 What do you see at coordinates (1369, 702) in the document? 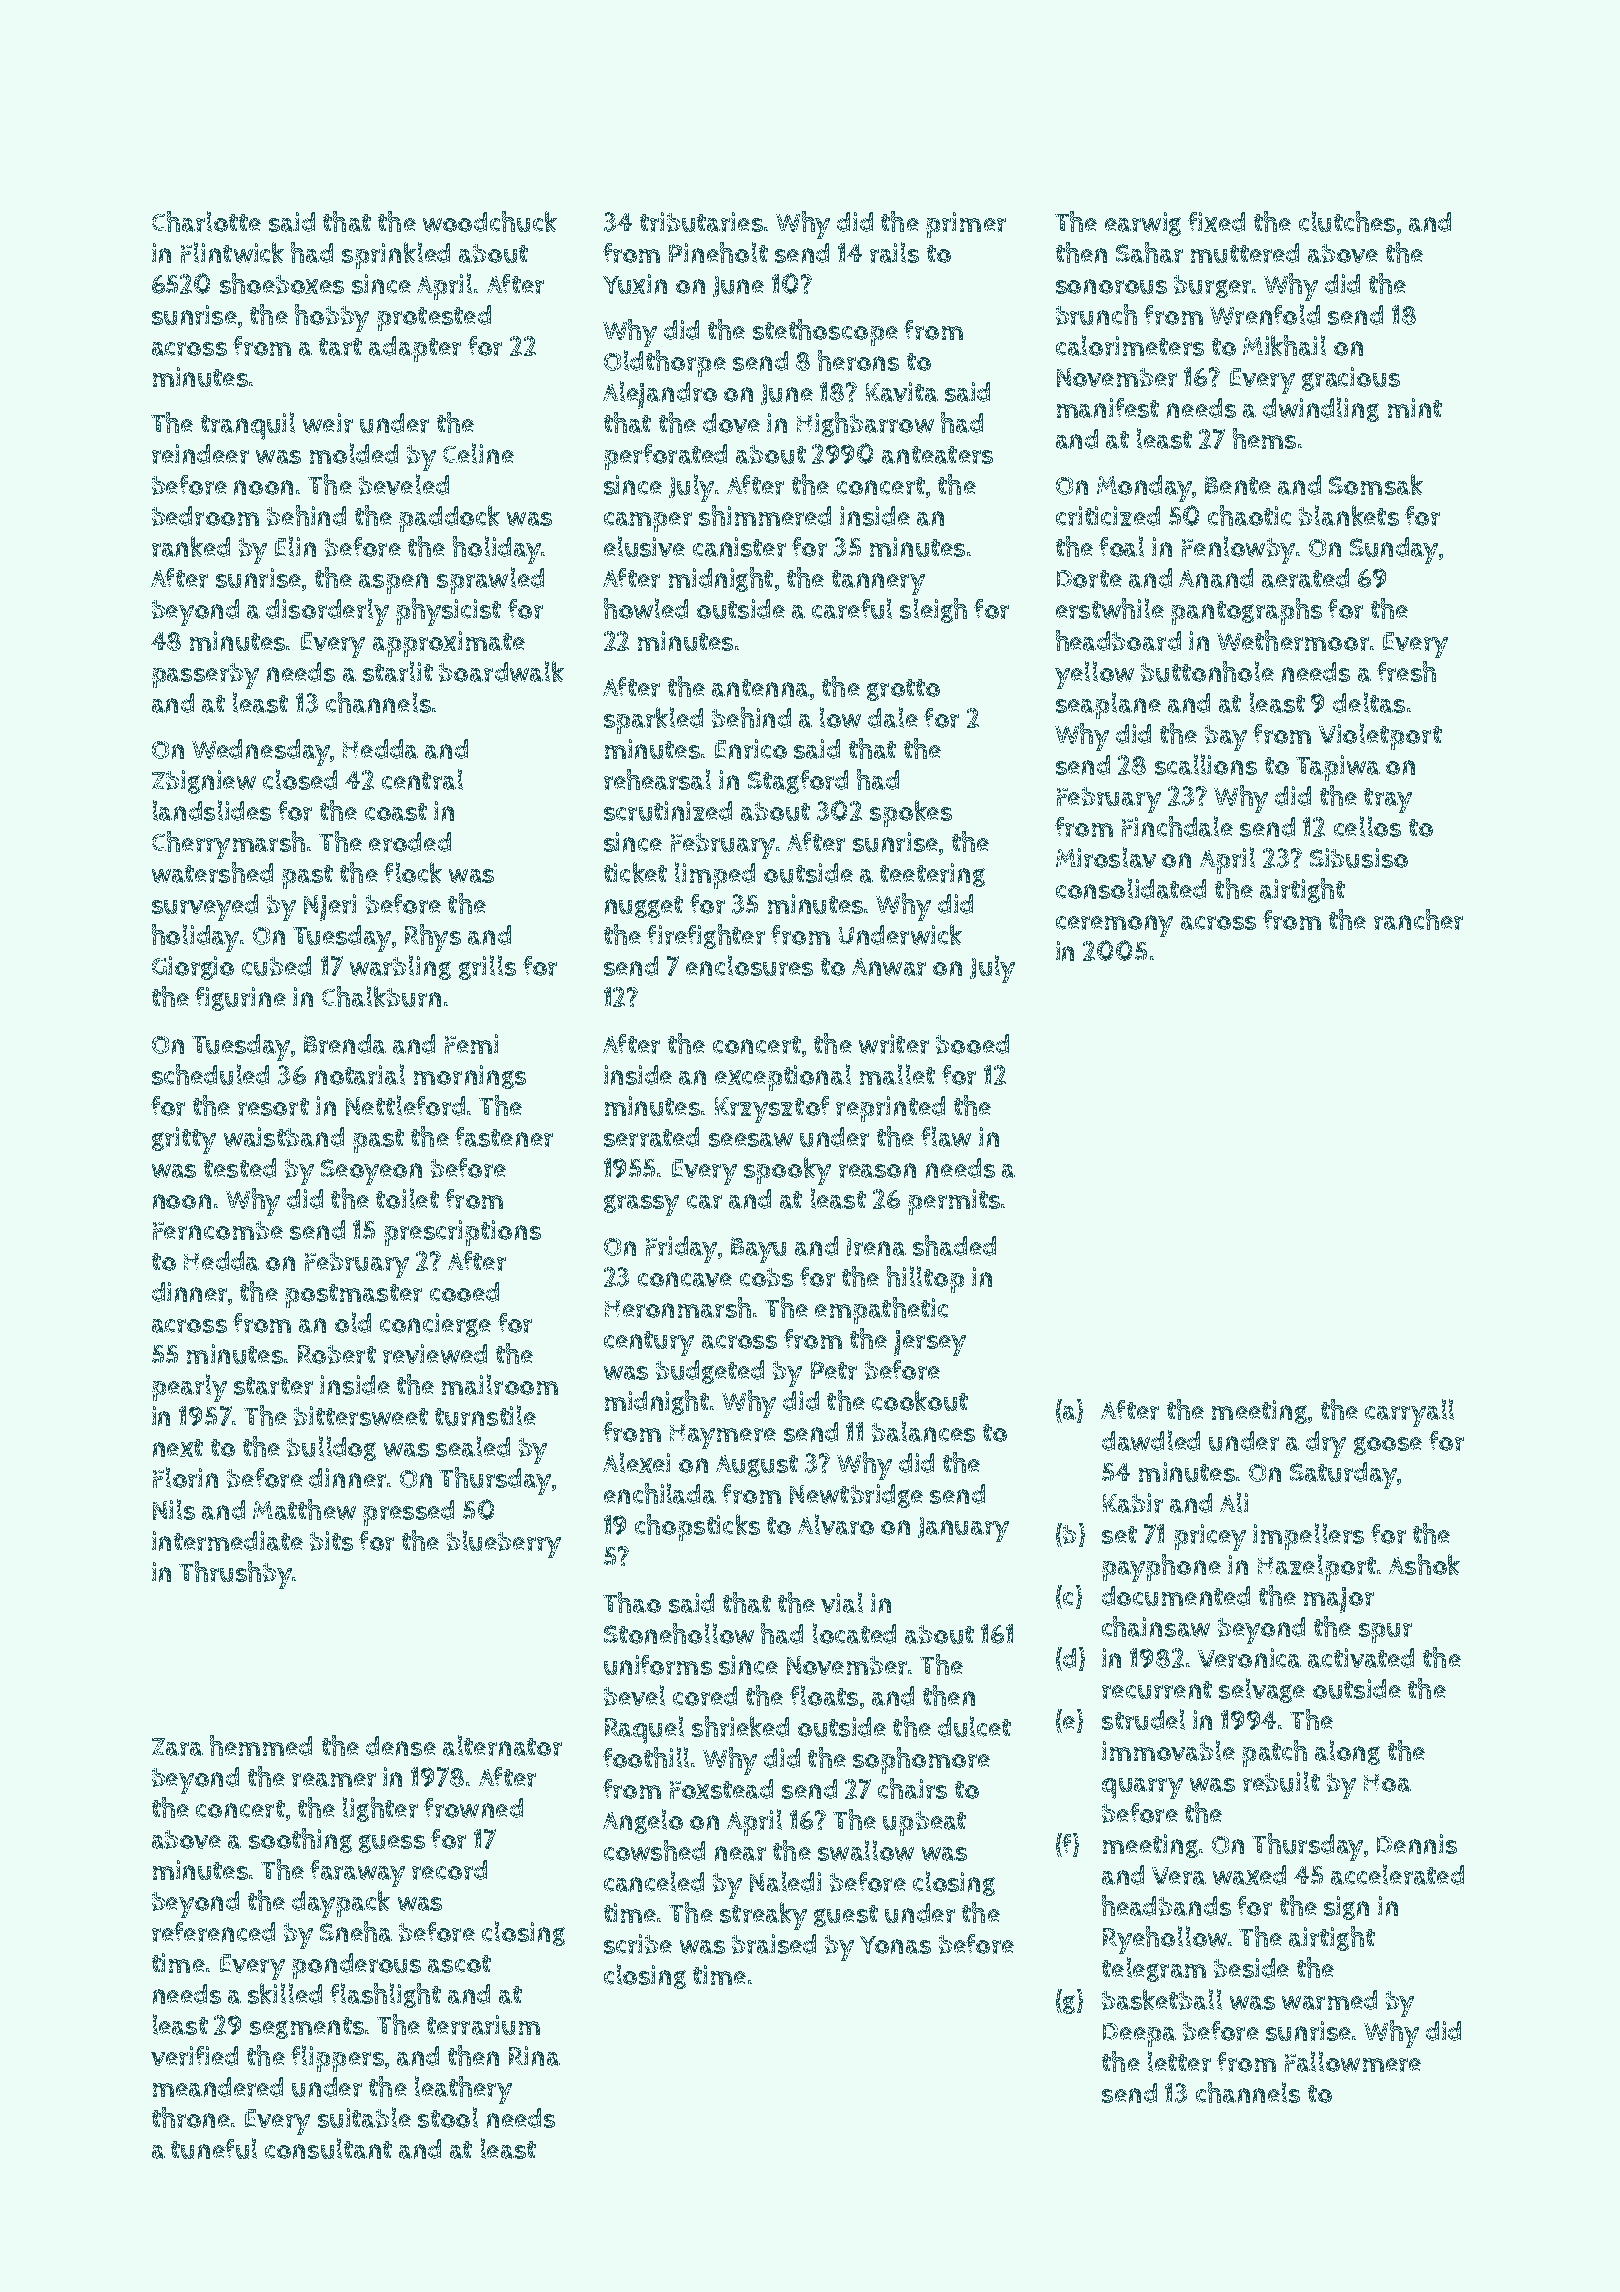
I see `deltas` at bounding box center [1369, 702].
